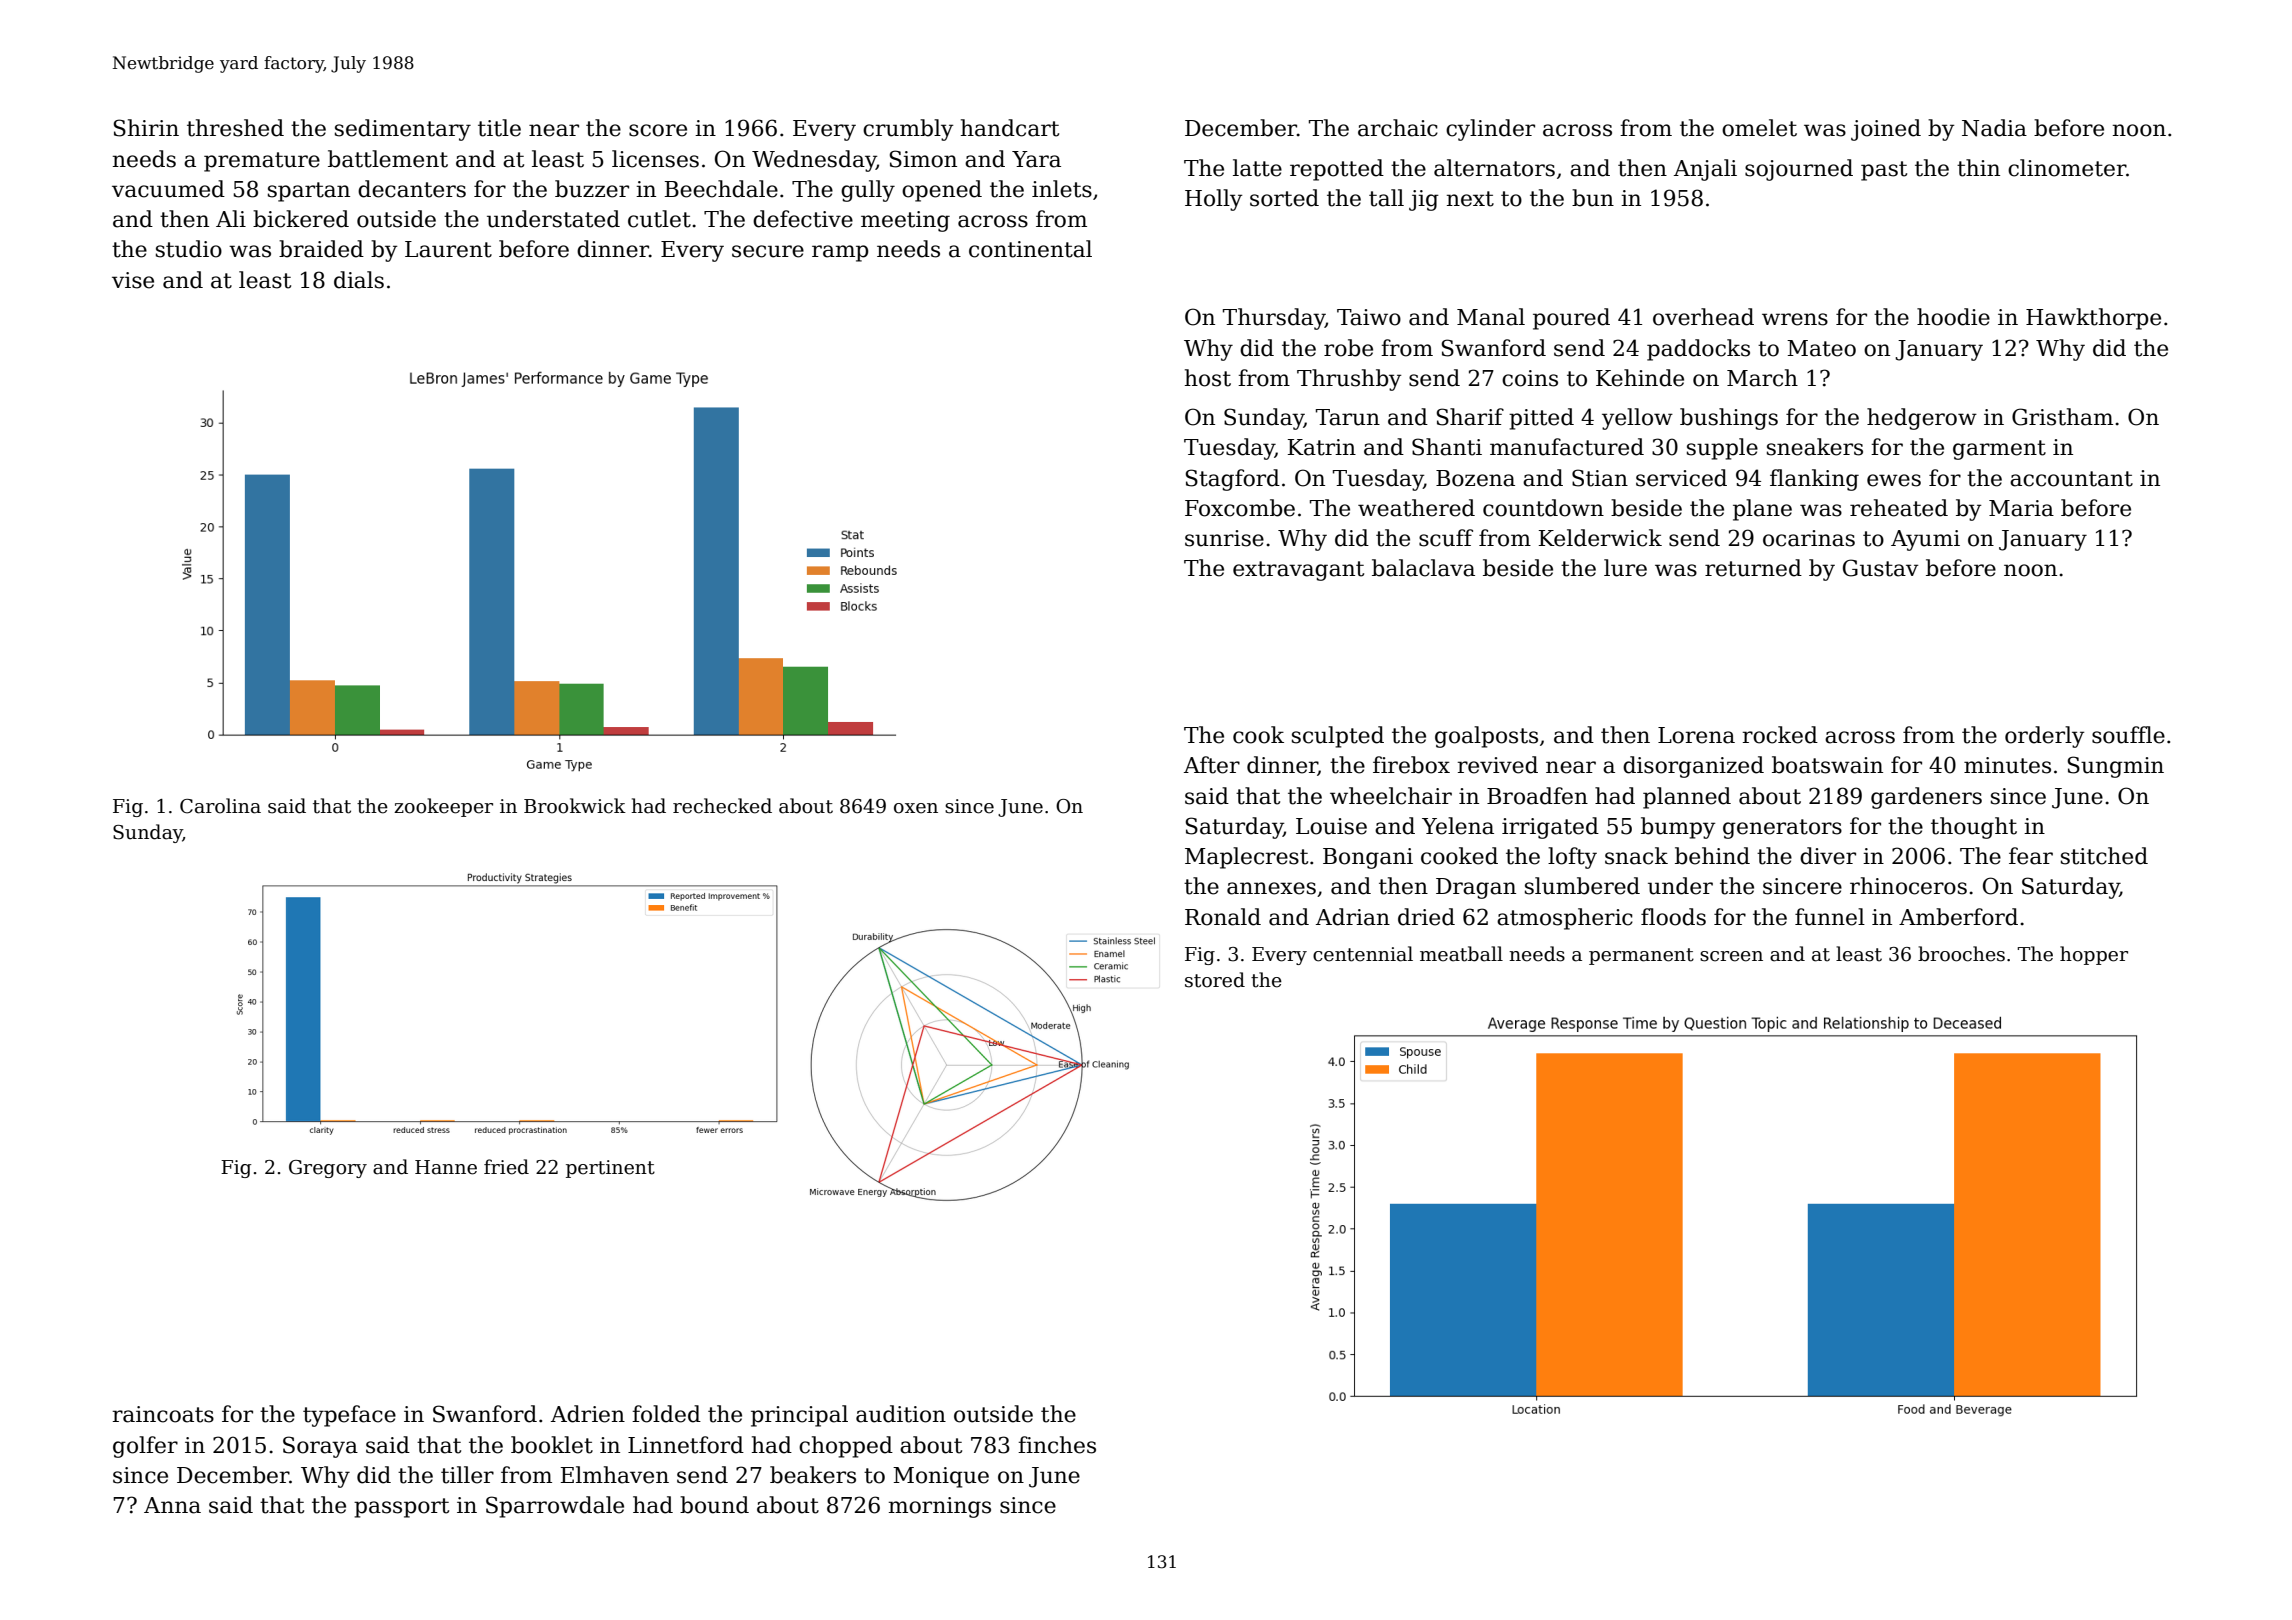  What do you see at coordinates (916, 808) in the screenshot?
I see `oxen` at bounding box center [916, 808].
